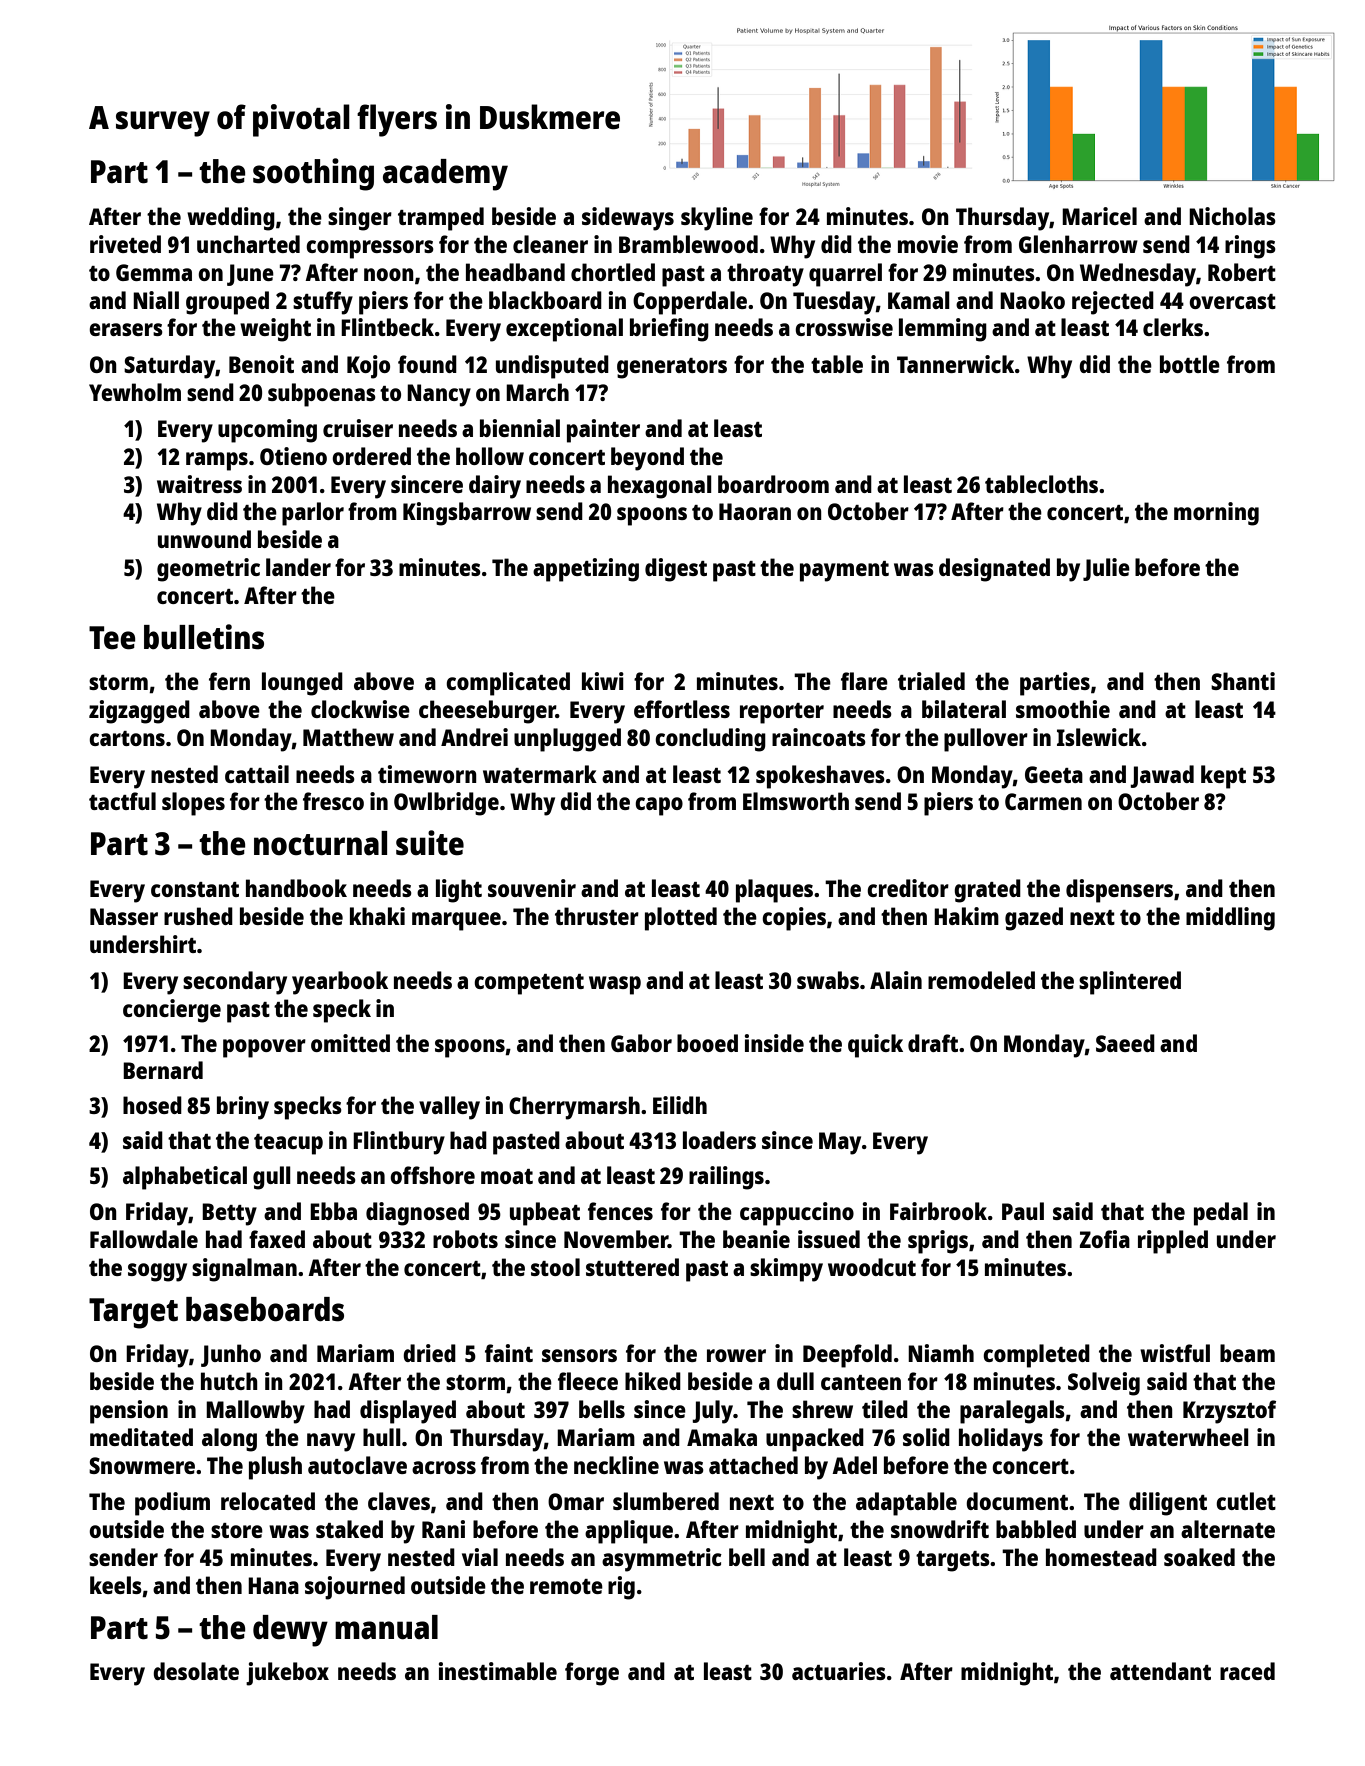 This screenshot has height=1766, width=1365. Describe the element at coordinates (722, 1437) in the screenshot. I see `Amaka` at that location.
